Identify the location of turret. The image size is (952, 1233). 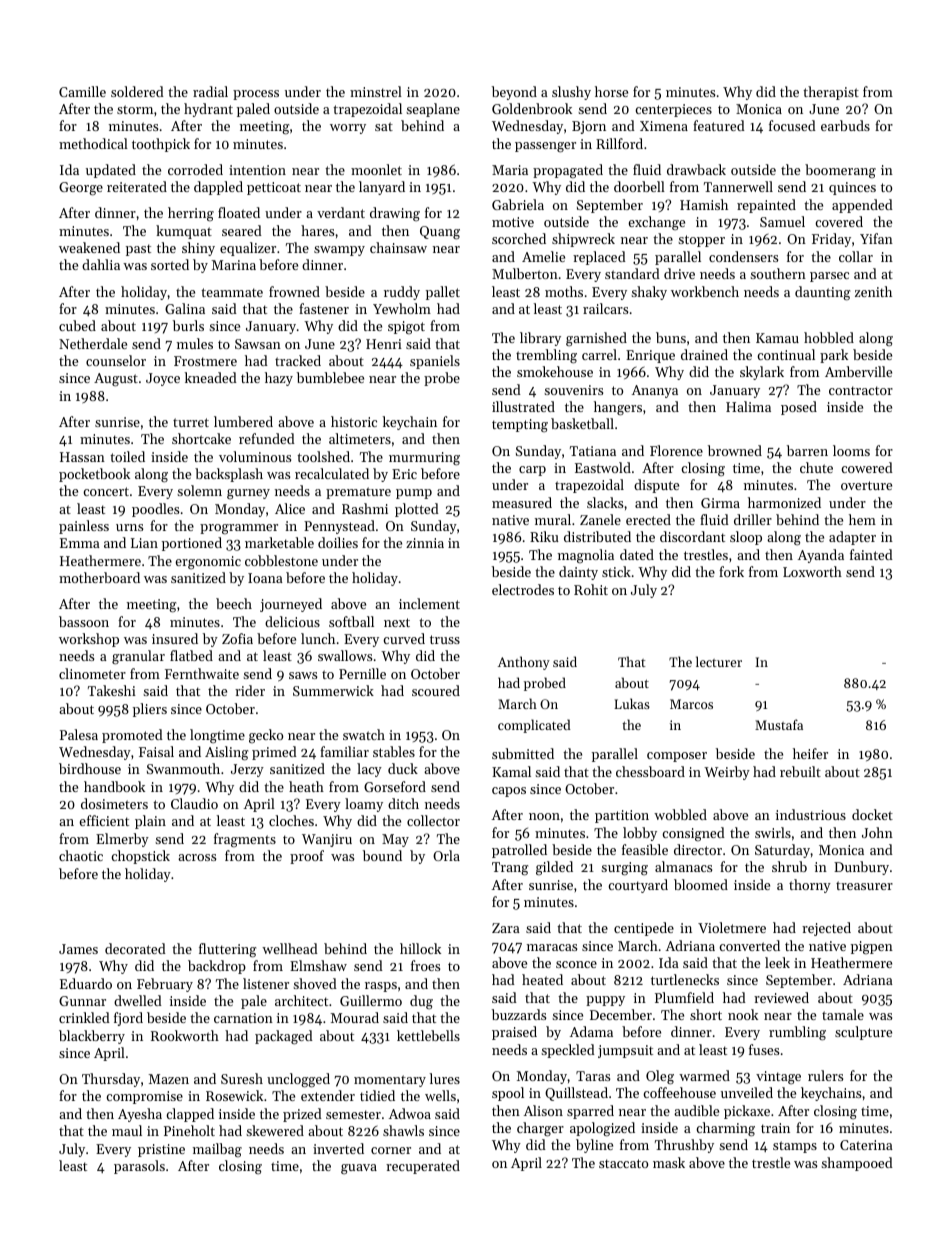
(191, 422).
